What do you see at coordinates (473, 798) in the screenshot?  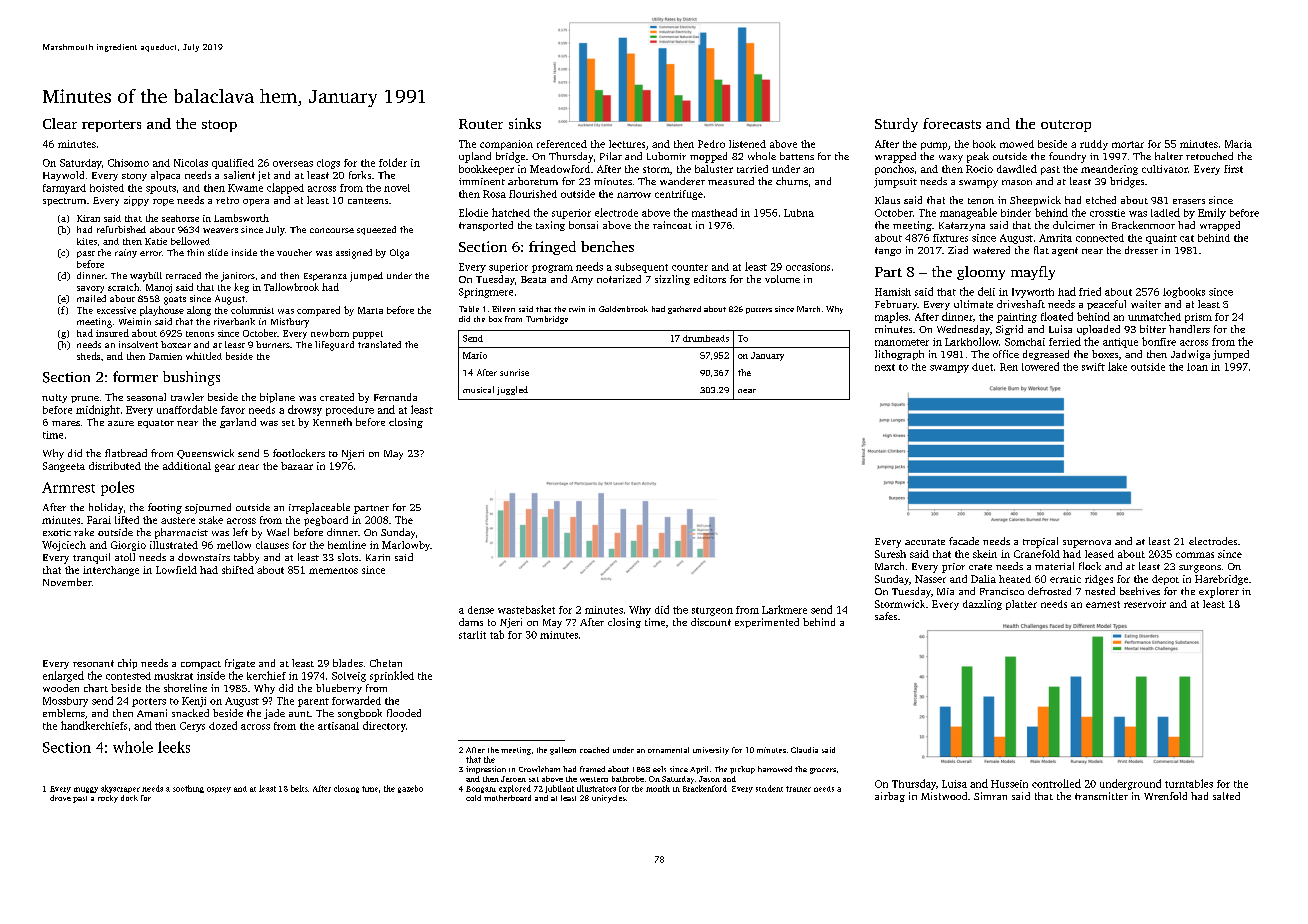 I see `cold` at bounding box center [473, 798].
